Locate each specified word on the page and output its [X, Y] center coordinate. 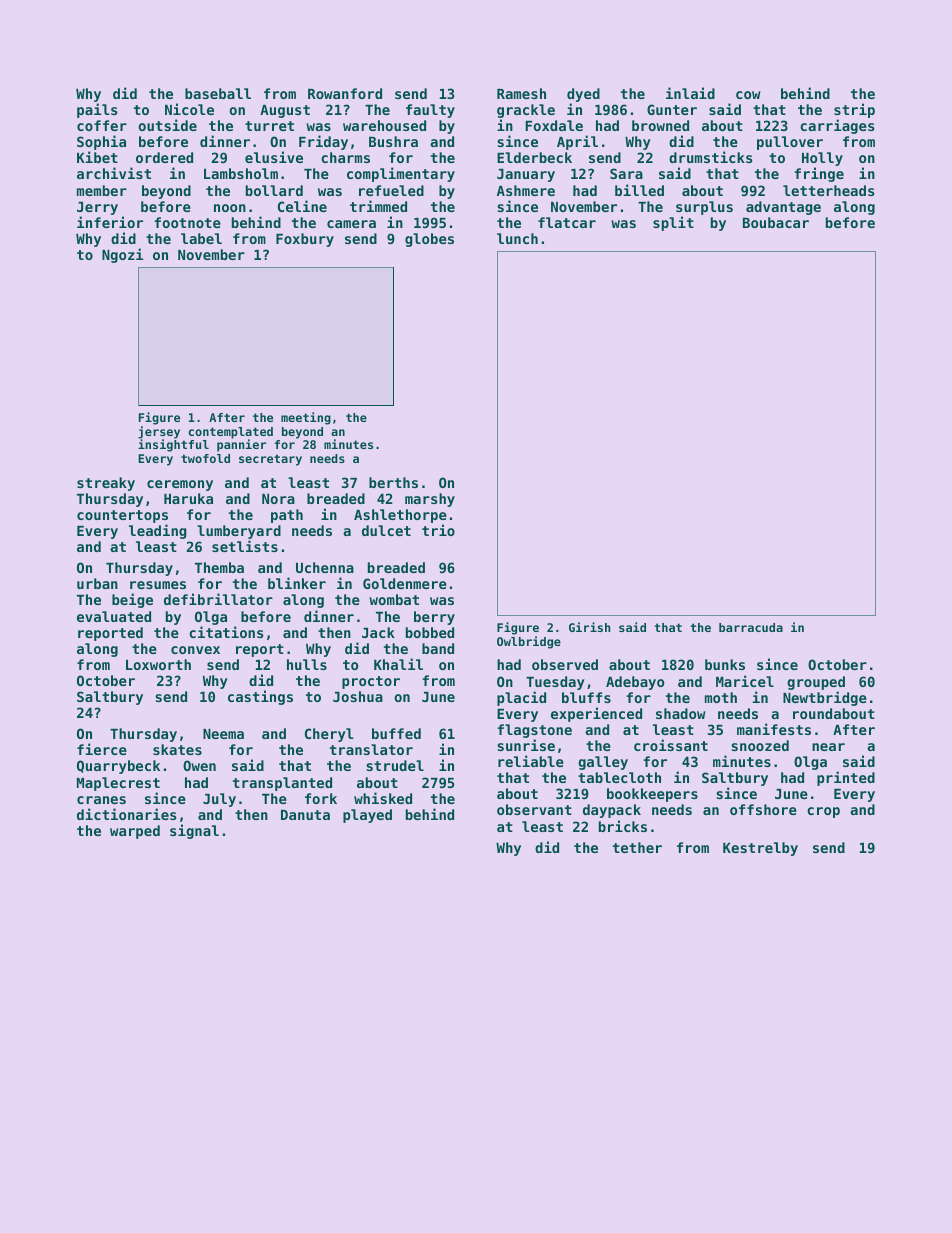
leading [158, 531]
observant [534, 809]
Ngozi [122, 255]
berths [393, 482]
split [673, 223]
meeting [306, 418]
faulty [430, 111]
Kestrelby [760, 849]
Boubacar [776, 222]
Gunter [672, 109]
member [102, 190]
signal [194, 831]
